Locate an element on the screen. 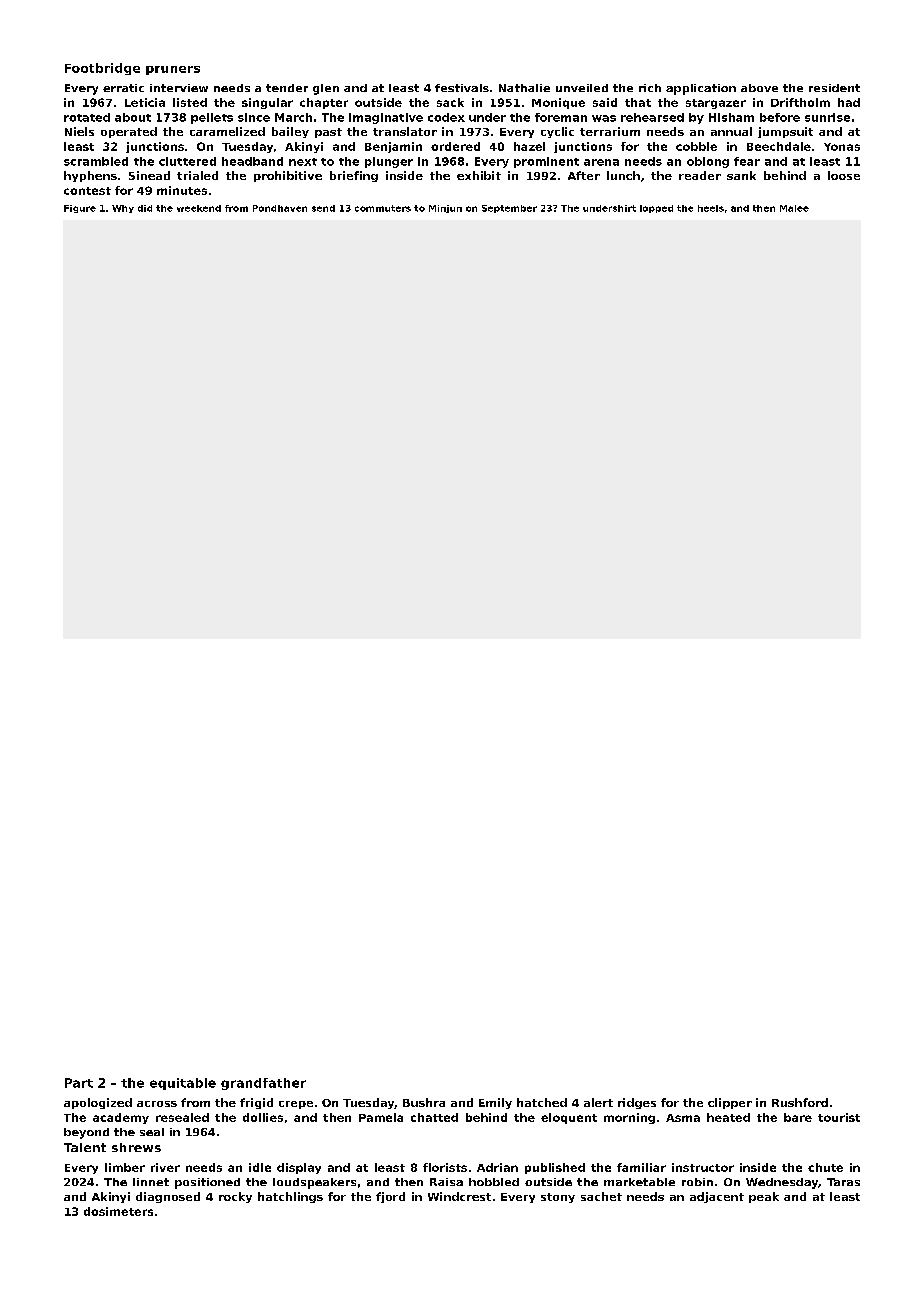 Image resolution: width=924 pixels, height=1308 pixels. Part is located at coordinates (79, 1083).
